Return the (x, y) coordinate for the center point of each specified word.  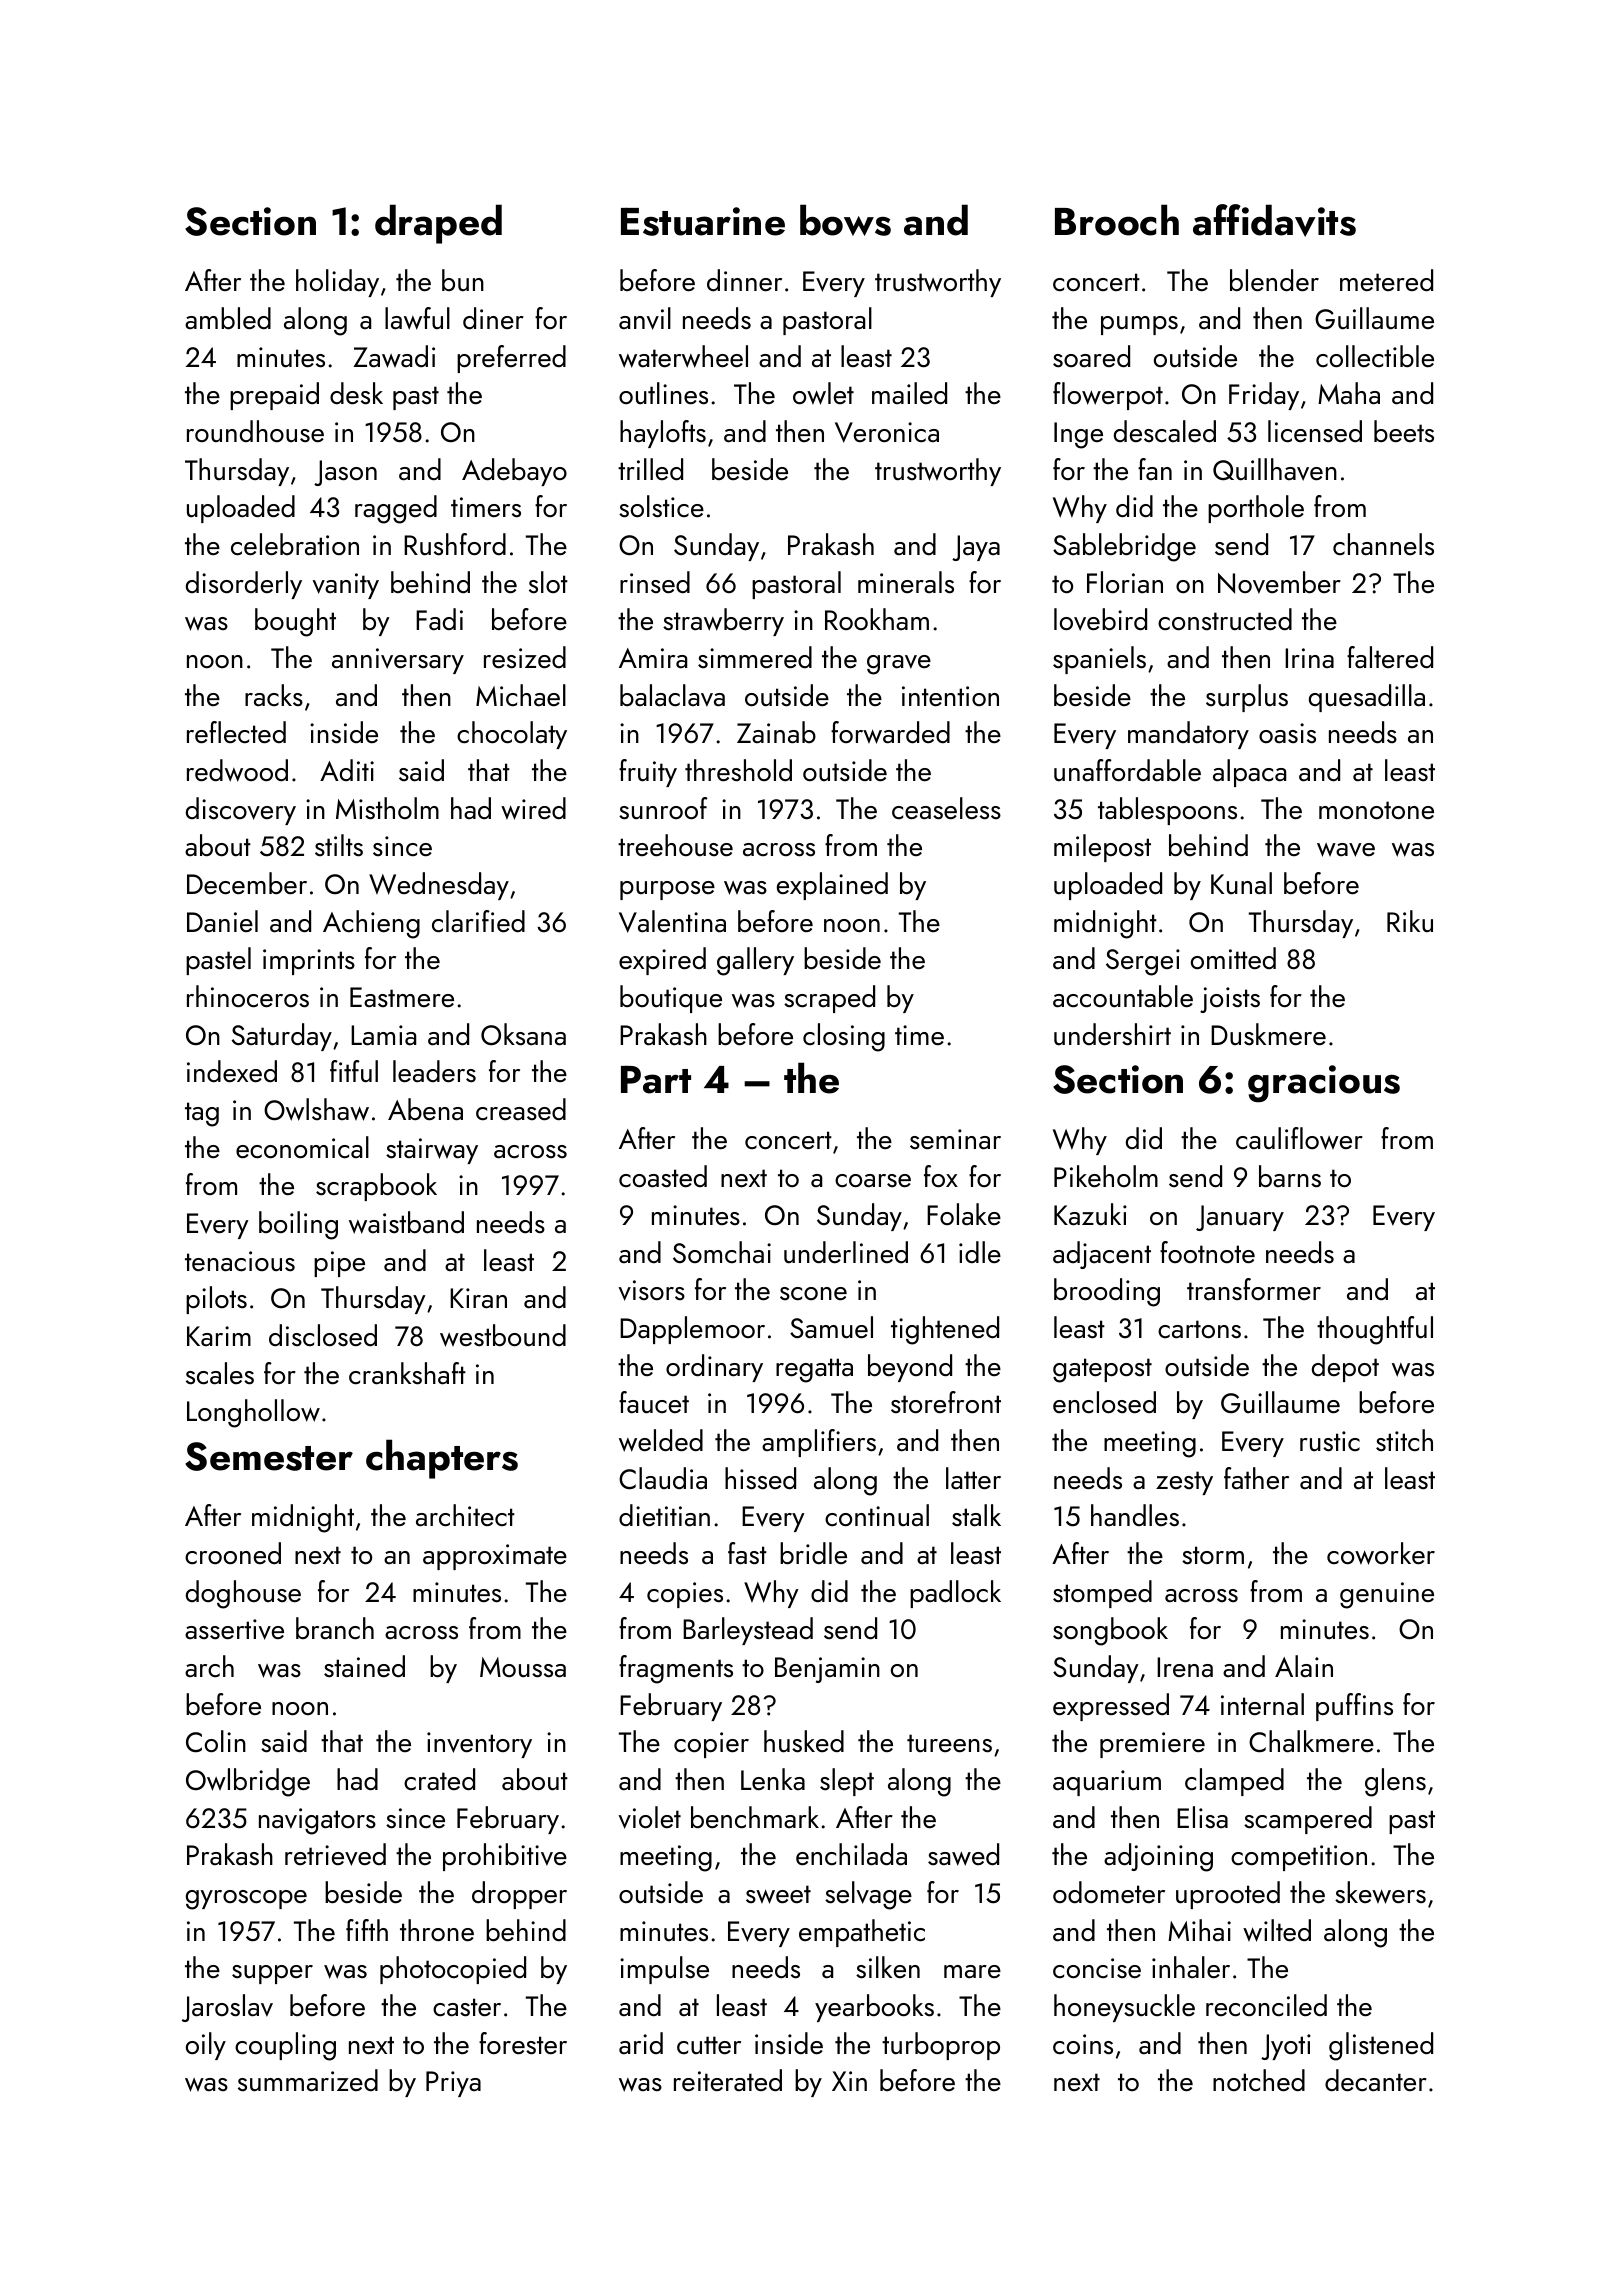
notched (1259, 2080)
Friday (1264, 396)
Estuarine (703, 221)
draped (438, 224)
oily (206, 2046)
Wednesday (439, 886)
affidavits (1274, 220)
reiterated (728, 2080)
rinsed (655, 582)
